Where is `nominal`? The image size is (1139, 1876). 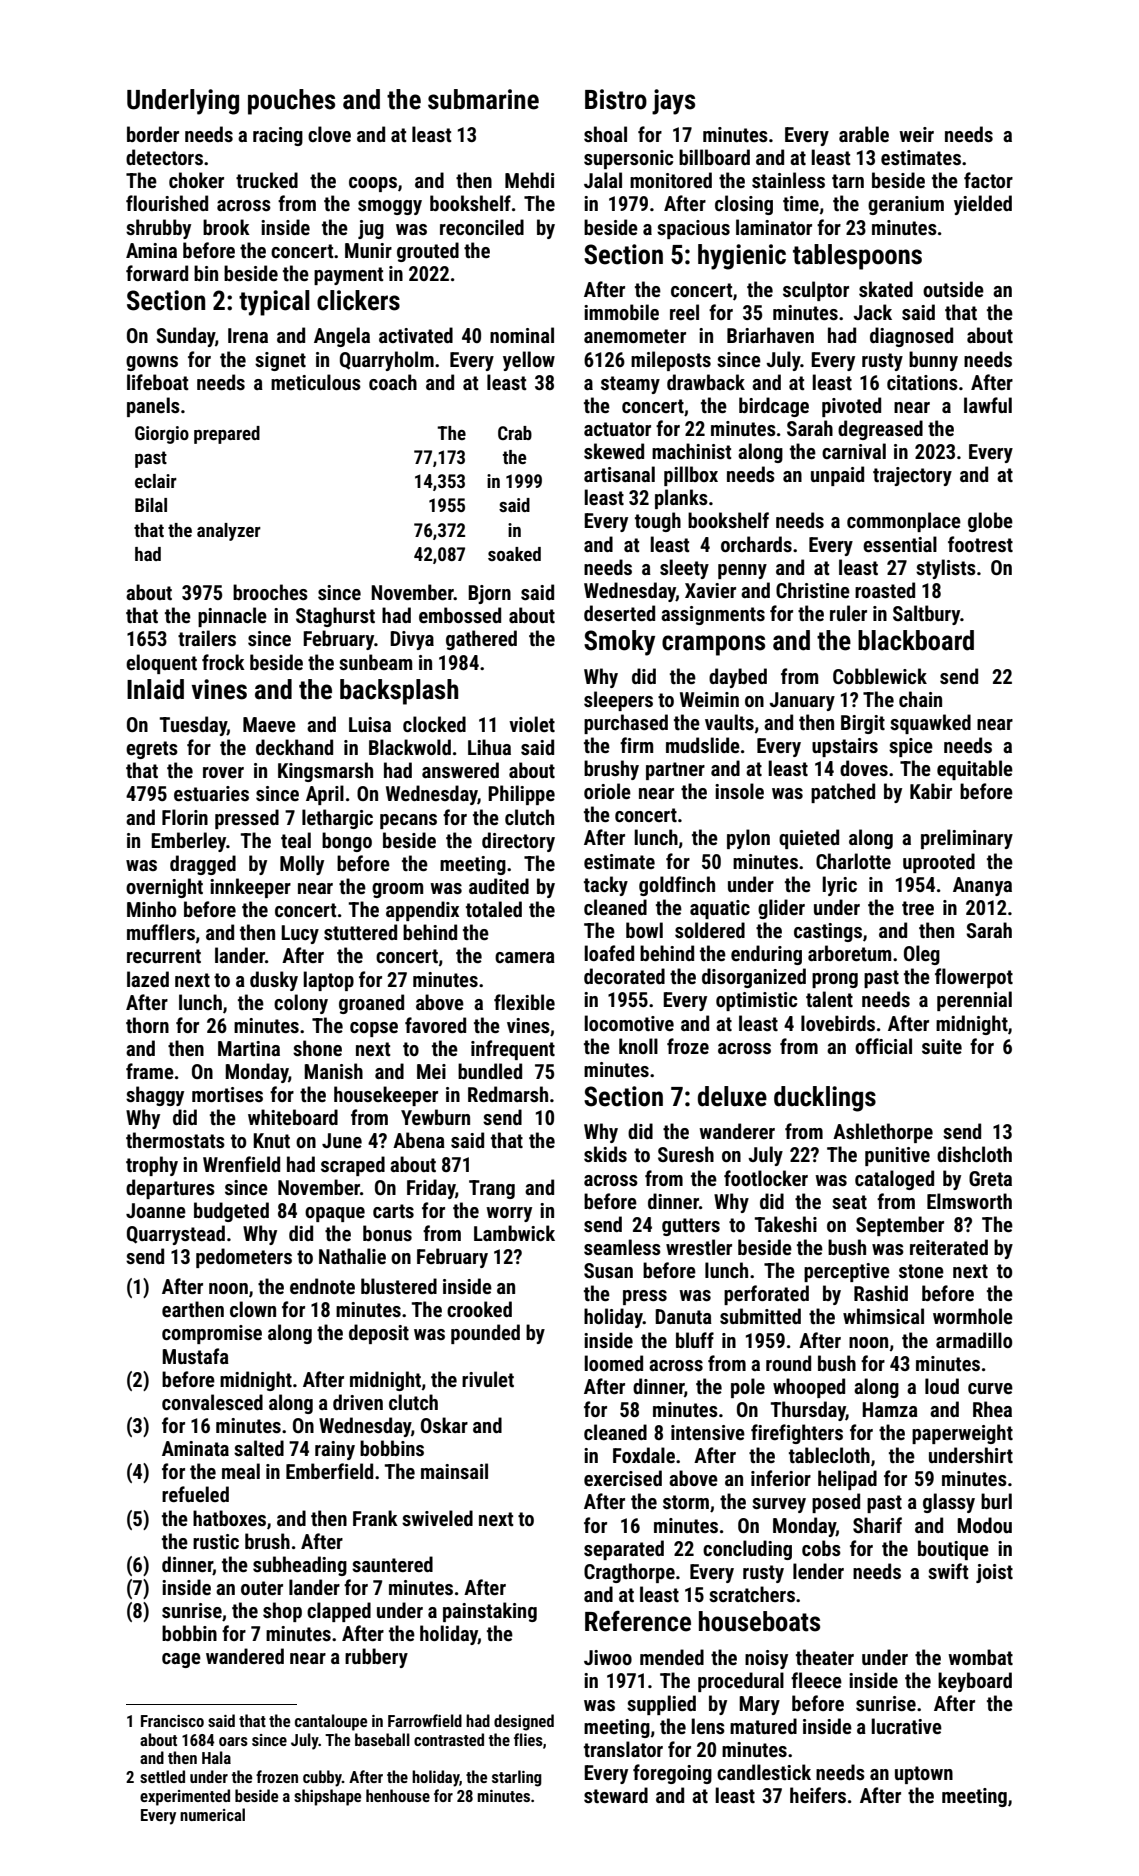 nominal is located at coordinates (522, 335).
